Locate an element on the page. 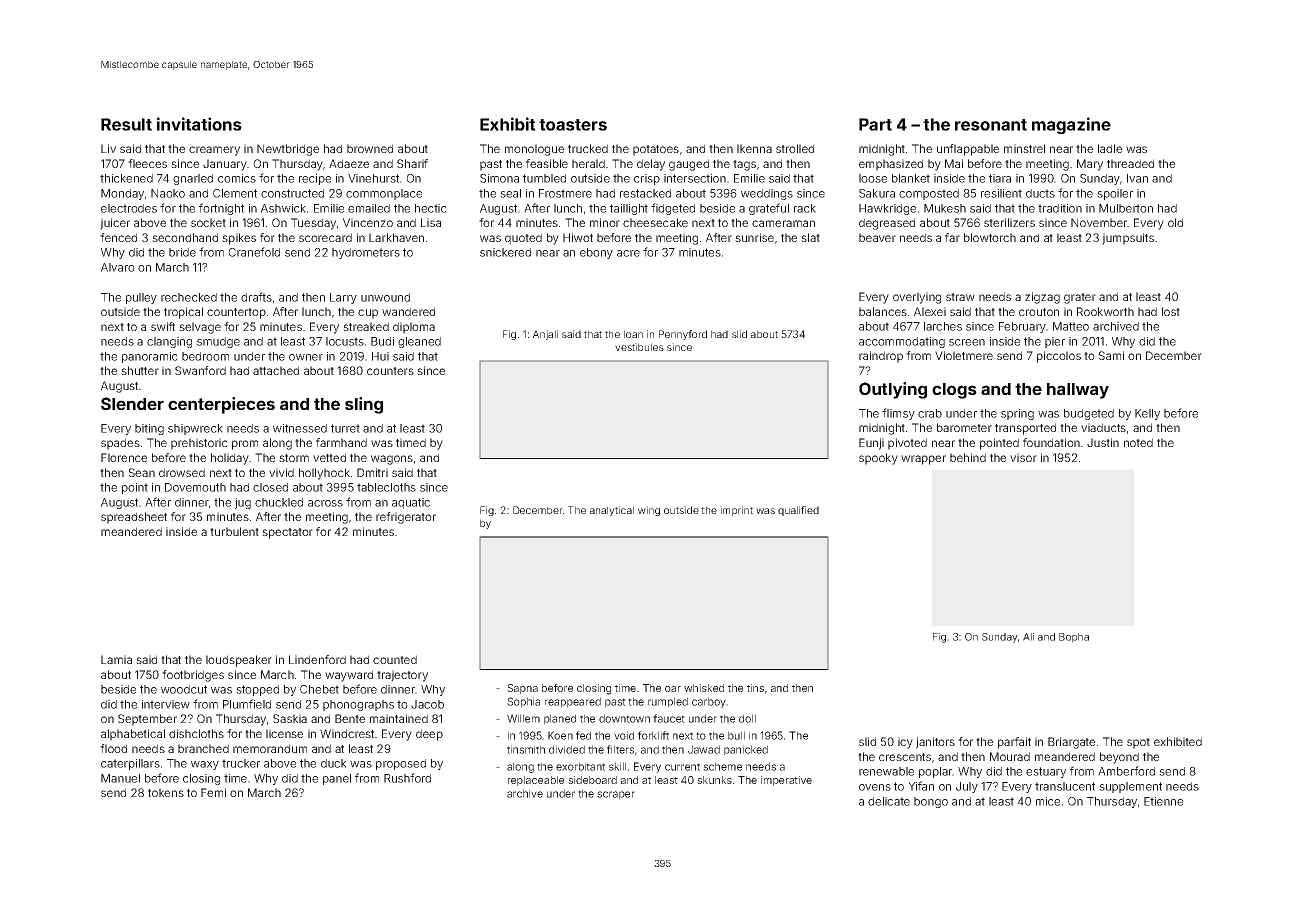 The image size is (1308, 924). analytical is located at coordinates (612, 511).
